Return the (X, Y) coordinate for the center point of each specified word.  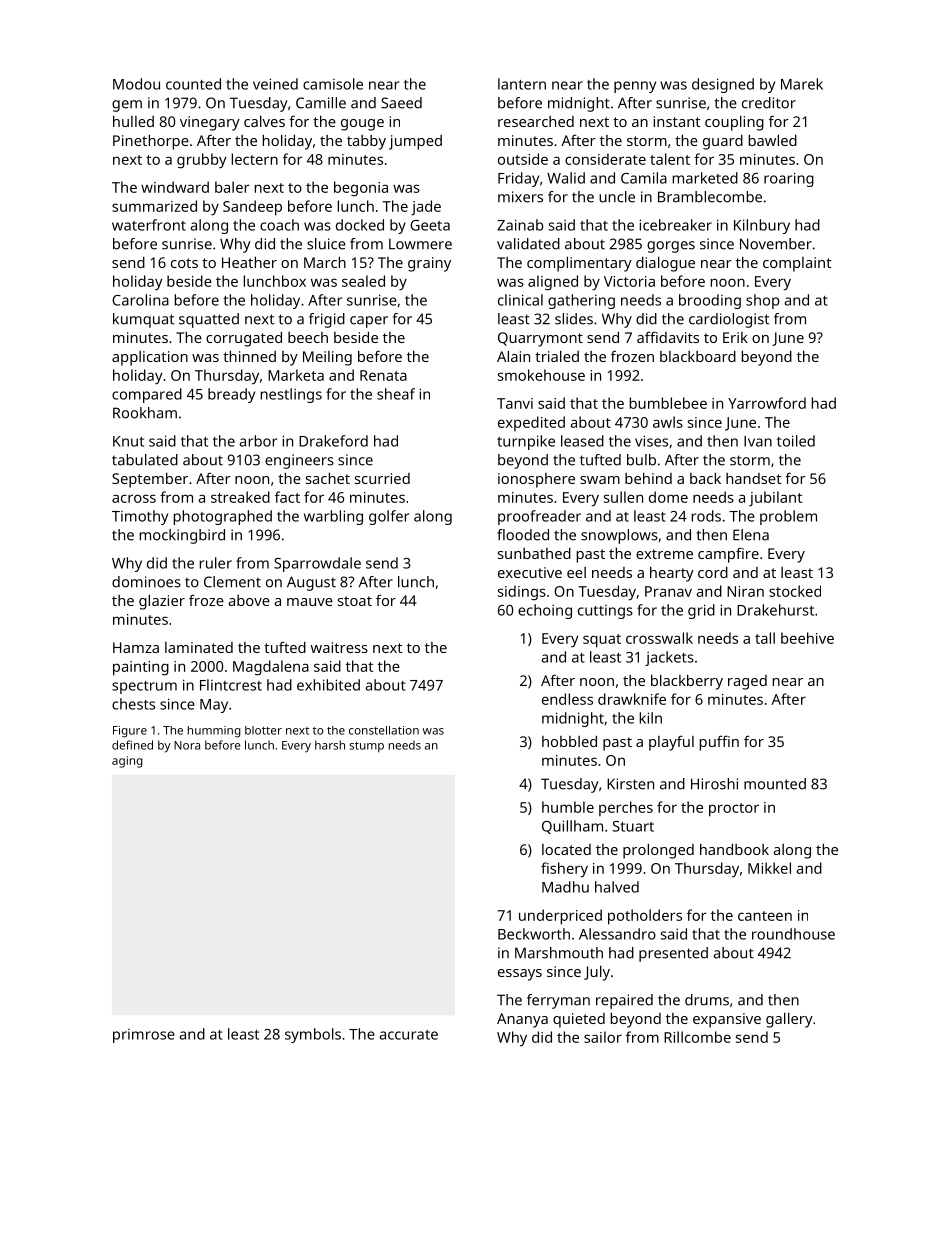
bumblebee (668, 403)
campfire (728, 555)
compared (147, 395)
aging (127, 762)
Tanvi (515, 403)
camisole (333, 84)
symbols (313, 1035)
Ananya (522, 1020)
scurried (382, 478)
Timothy (140, 517)
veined (275, 84)
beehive (807, 638)
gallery (789, 1020)
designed (723, 85)
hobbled (569, 741)
